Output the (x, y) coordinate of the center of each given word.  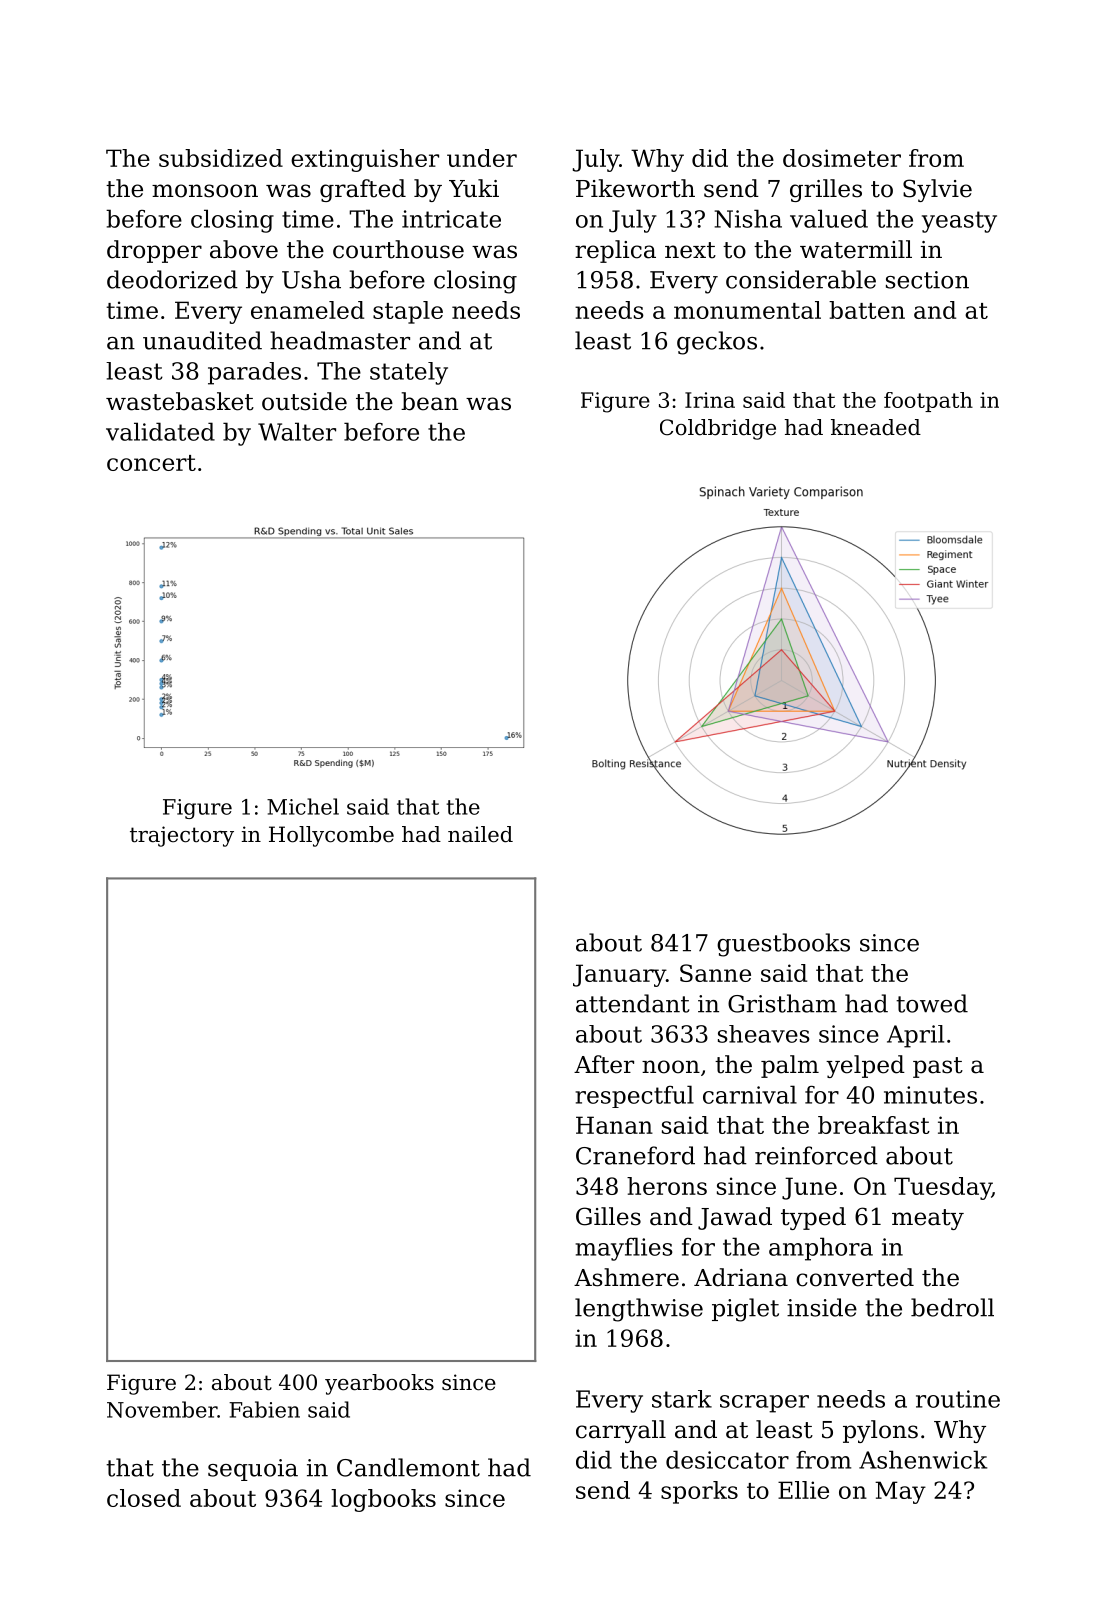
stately (409, 373)
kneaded (876, 427)
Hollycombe (331, 836)
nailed (480, 834)
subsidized (221, 158)
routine (958, 1399)
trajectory (182, 836)
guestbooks (783, 945)
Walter (297, 431)
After (604, 1064)
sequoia (253, 1470)
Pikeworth (635, 188)
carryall (621, 1431)
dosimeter (842, 158)
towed (932, 1003)
